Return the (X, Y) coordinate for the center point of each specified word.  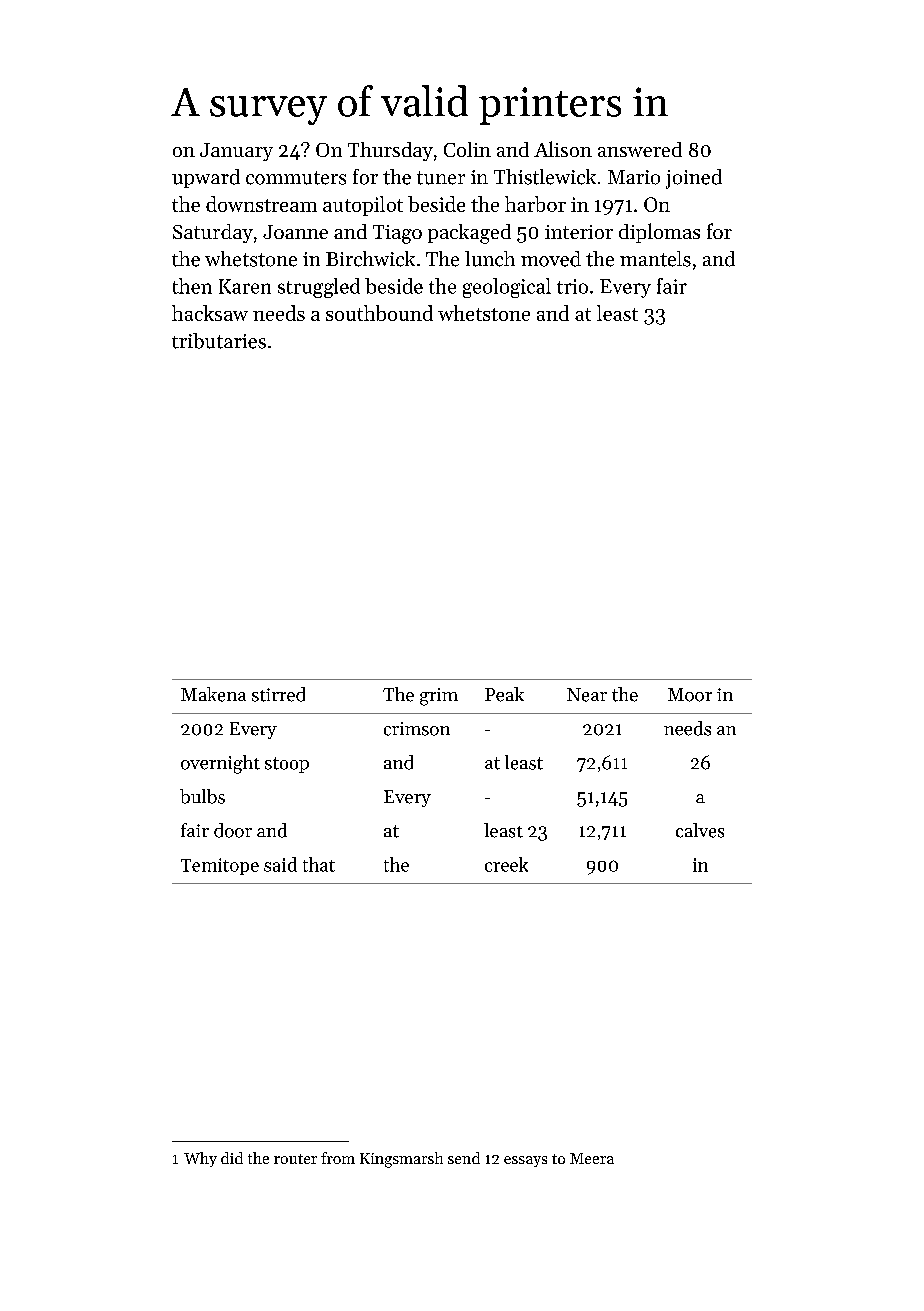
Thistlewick (545, 177)
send (464, 1158)
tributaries (219, 341)
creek (506, 864)
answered (640, 149)
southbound (379, 313)
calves (700, 830)
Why (200, 1159)
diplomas (659, 233)
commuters (296, 178)
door (233, 830)
